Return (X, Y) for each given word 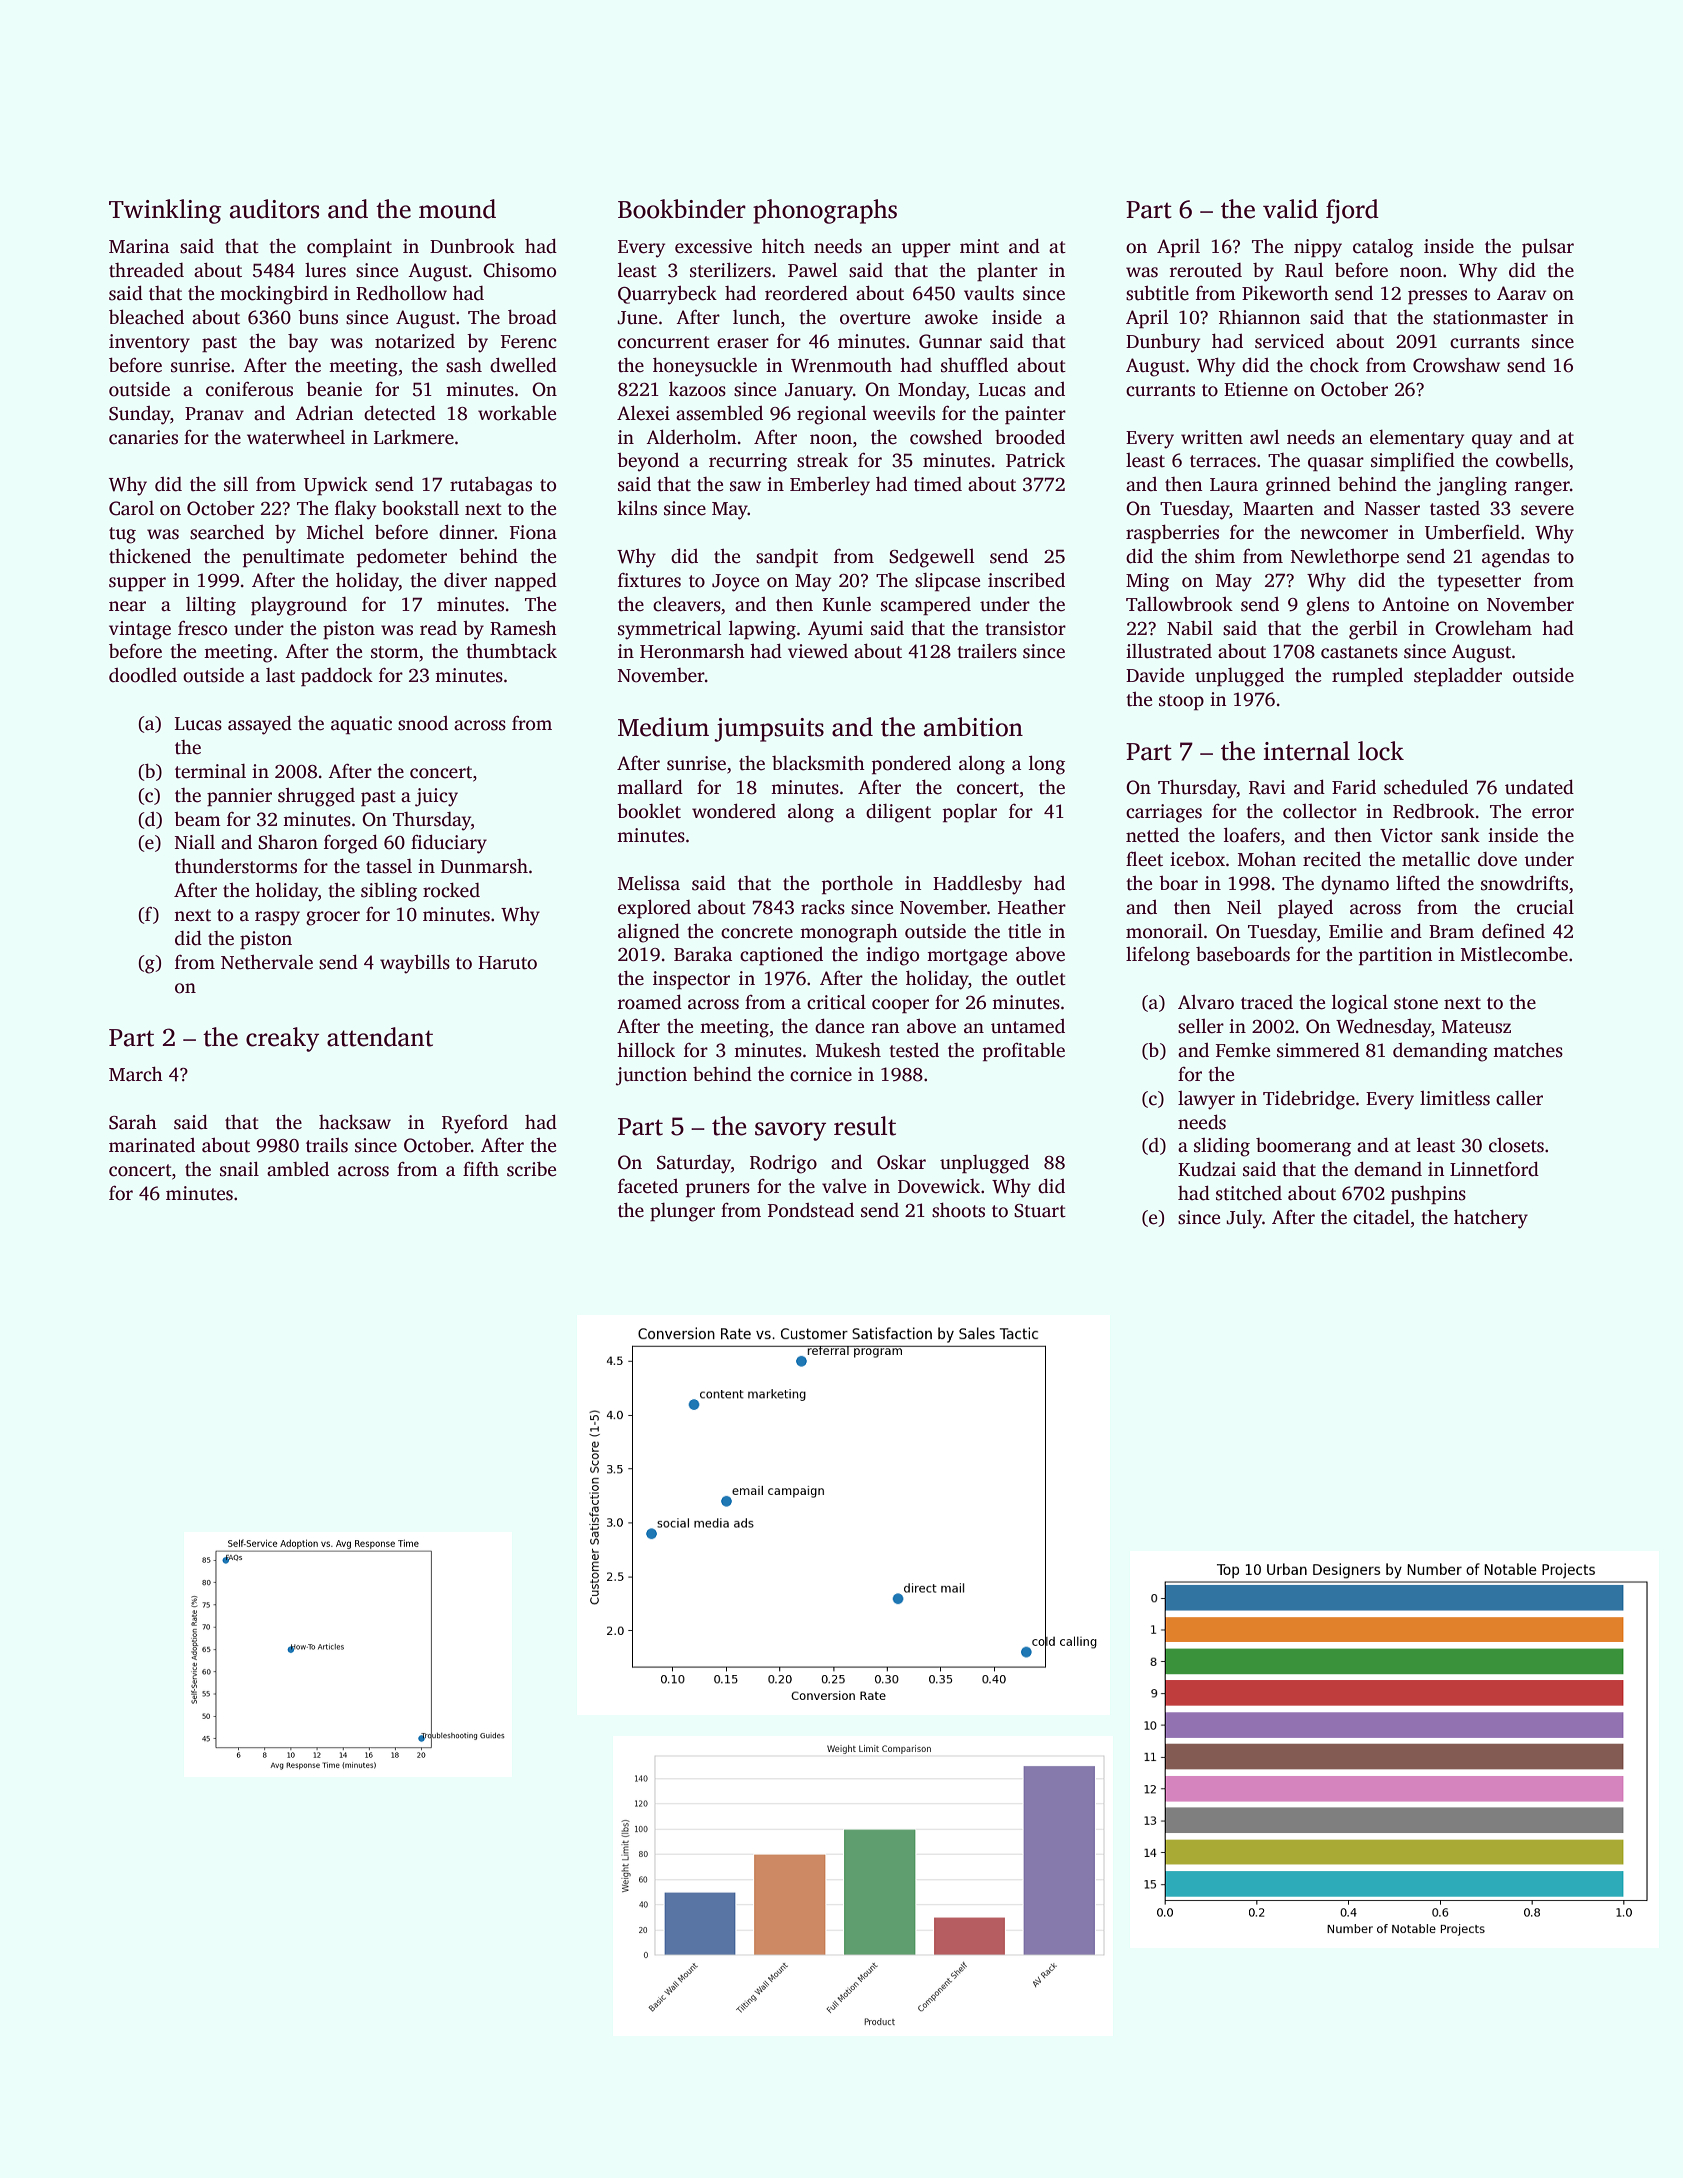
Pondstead (811, 1210)
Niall (195, 842)
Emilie (1356, 931)
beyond (648, 462)
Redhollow (401, 293)
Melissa (649, 883)
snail (239, 1169)
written (1212, 437)
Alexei (643, 413)
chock (1334, 365)
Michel (335, 532)
